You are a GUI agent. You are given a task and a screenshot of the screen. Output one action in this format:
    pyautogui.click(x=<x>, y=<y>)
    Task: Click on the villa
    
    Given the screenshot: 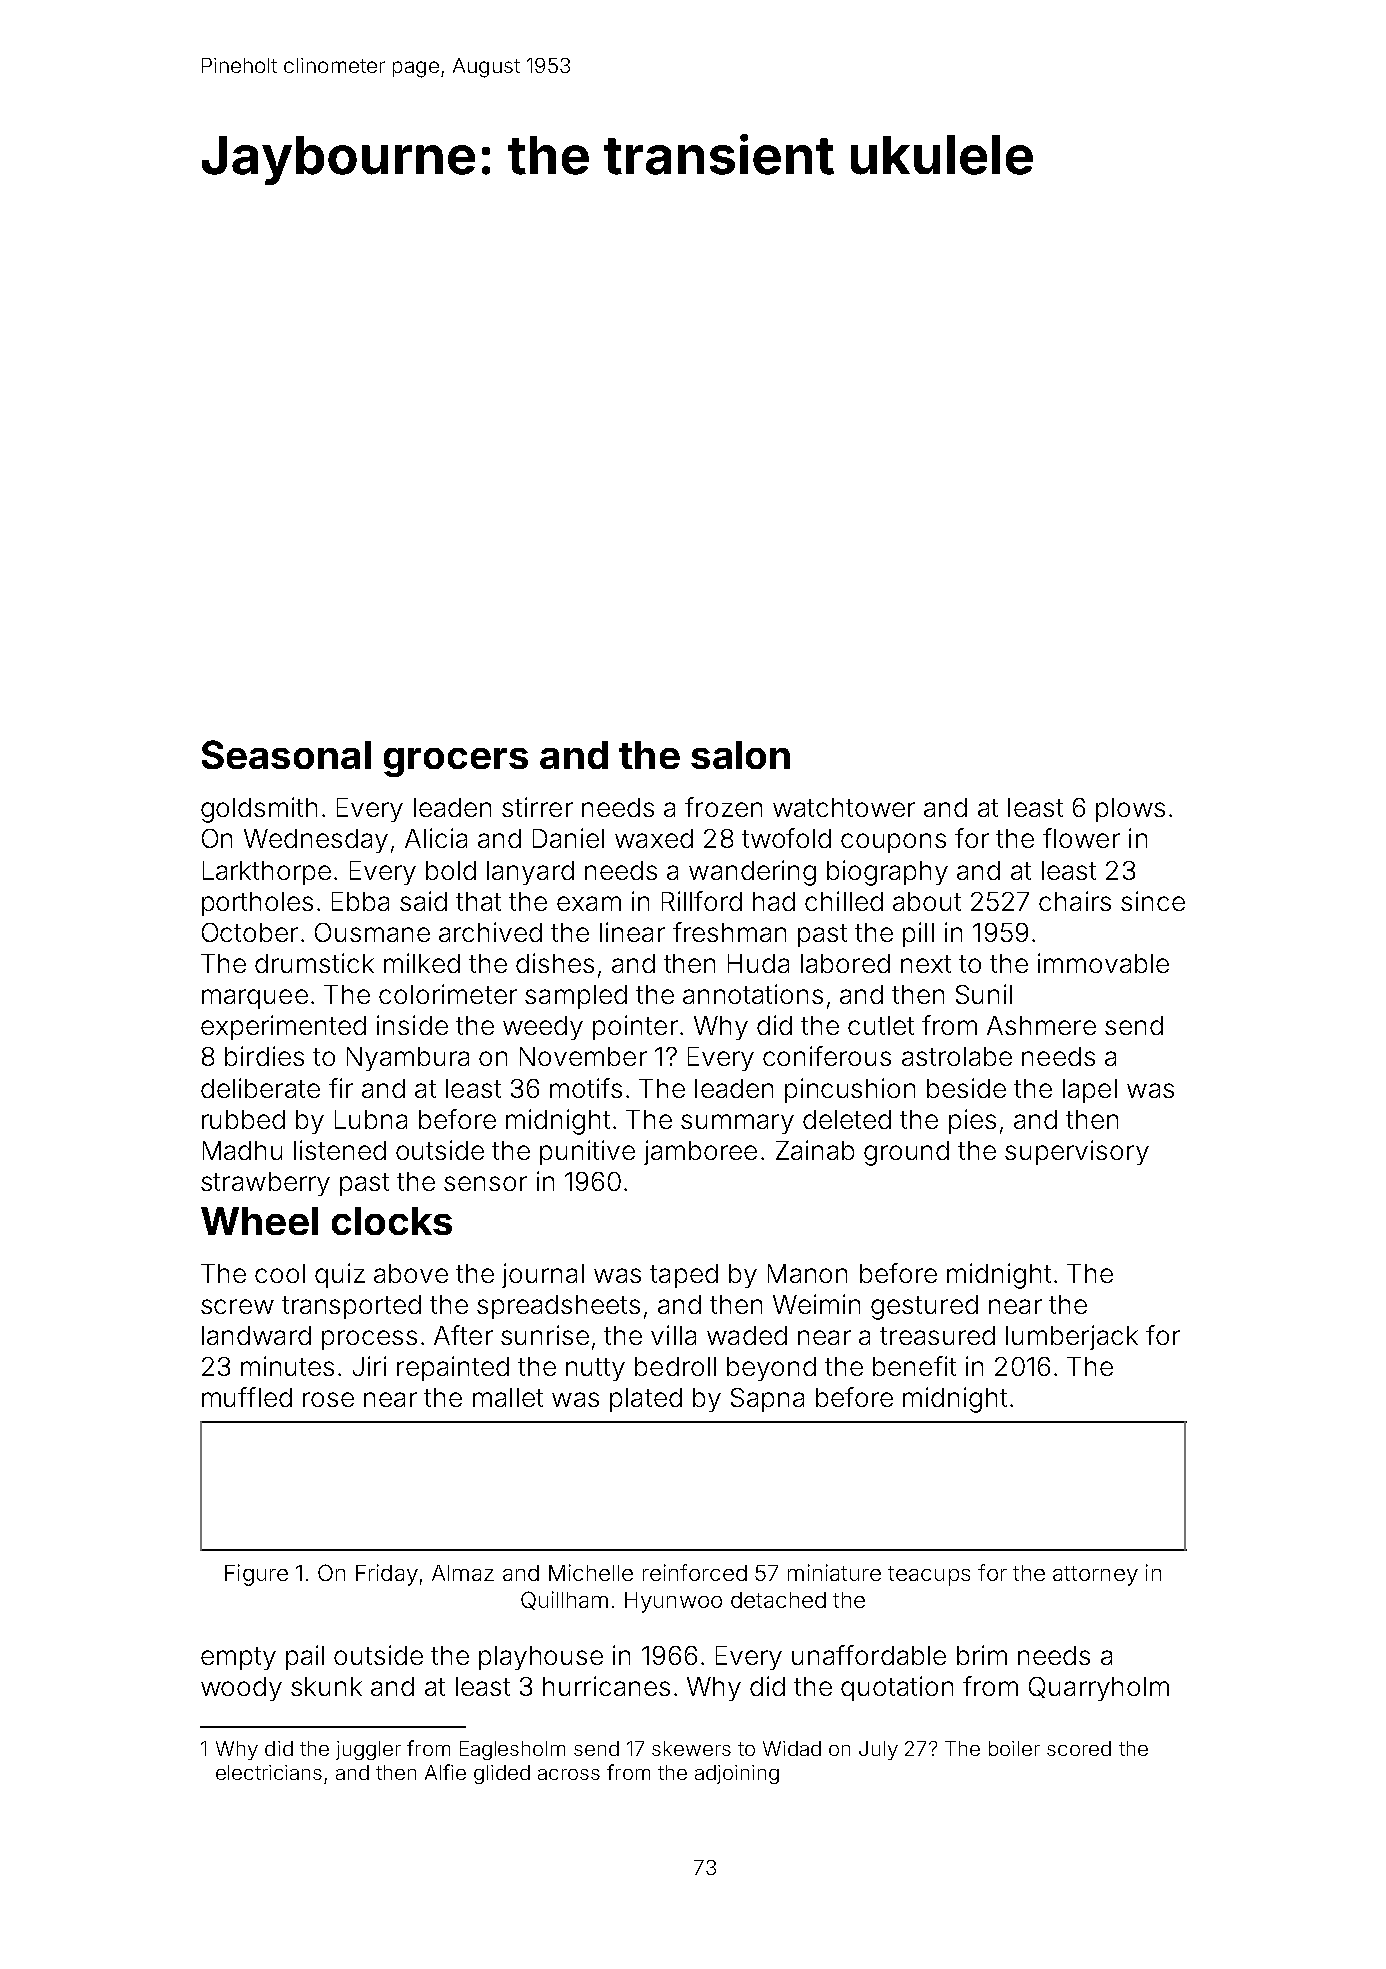 What is the action you would take?
    pyautogui.click(x=673, y=1335)
